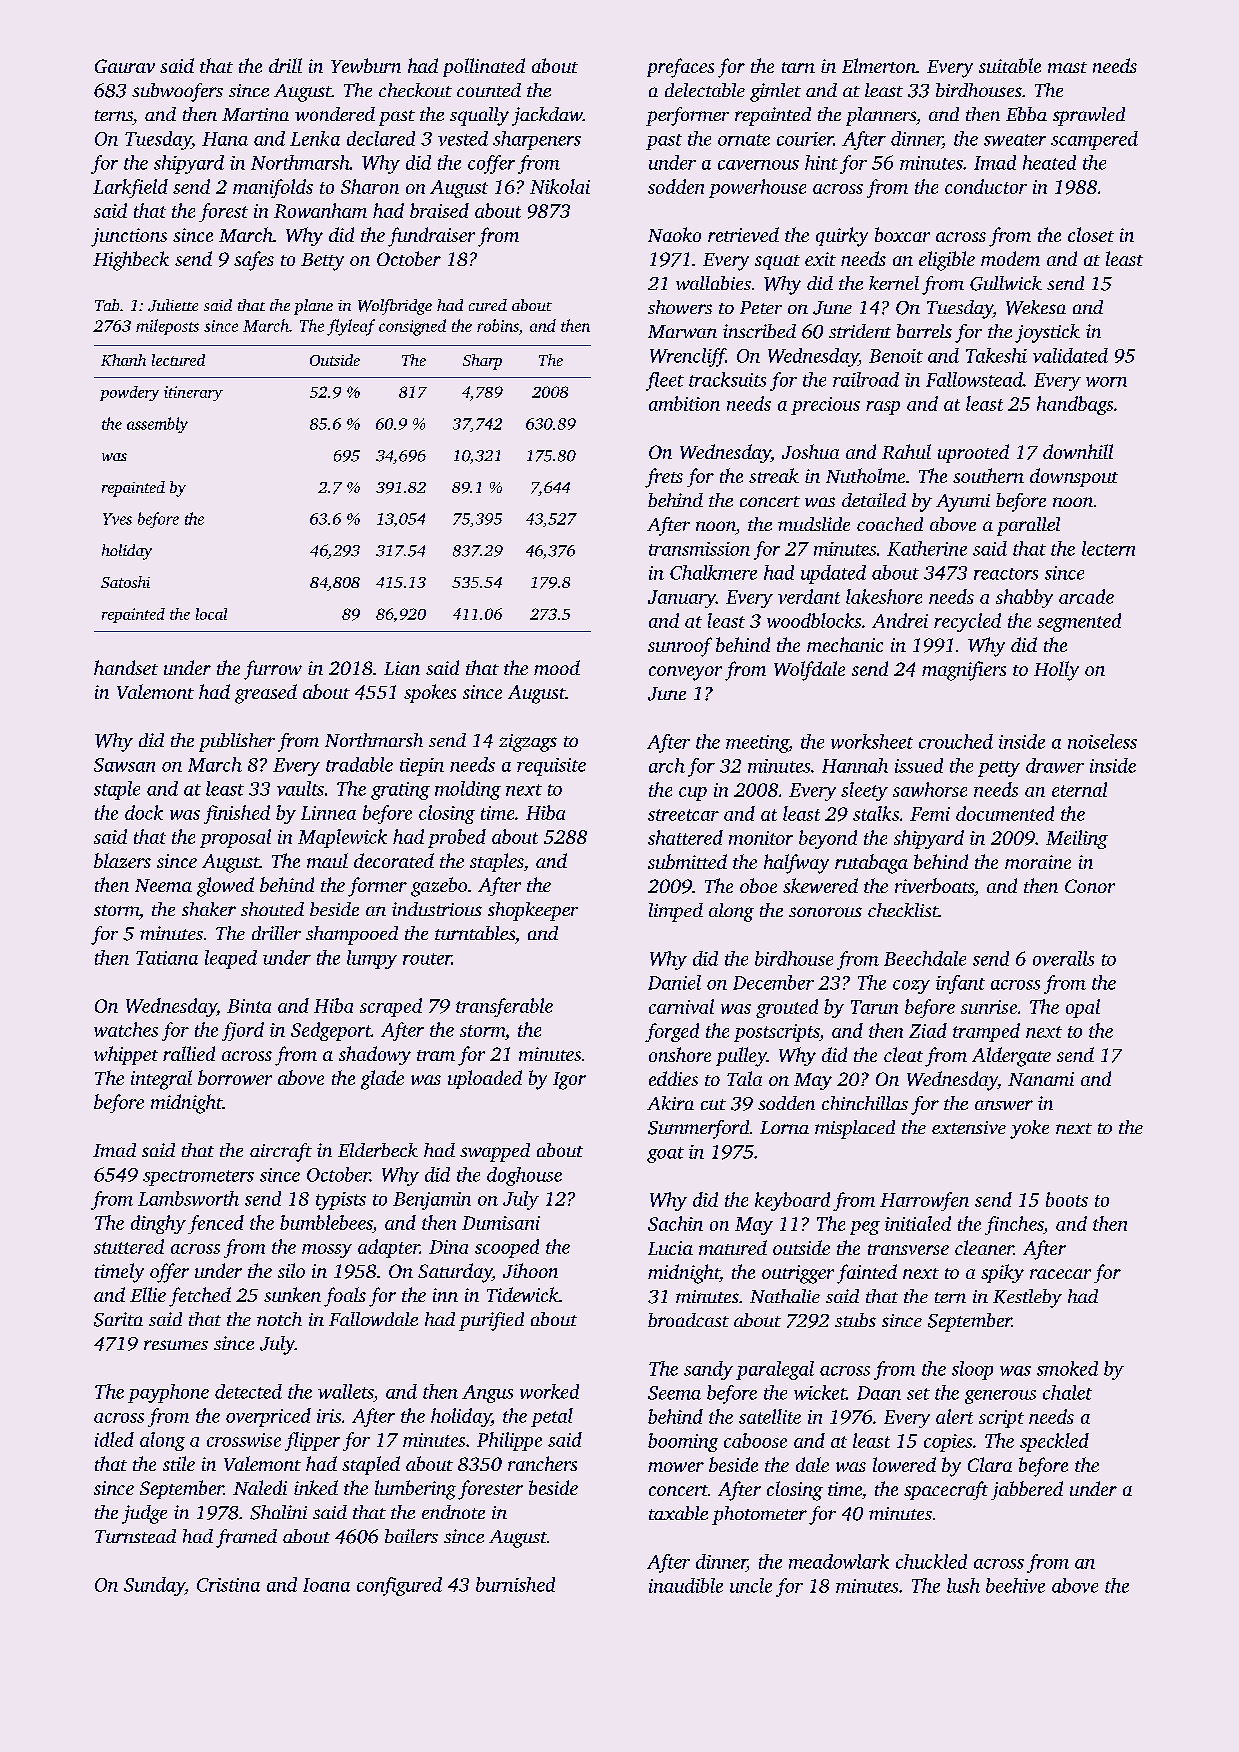 The image size is (1239, 1752). I want to click on Nanami, so click(1041, 1079).
